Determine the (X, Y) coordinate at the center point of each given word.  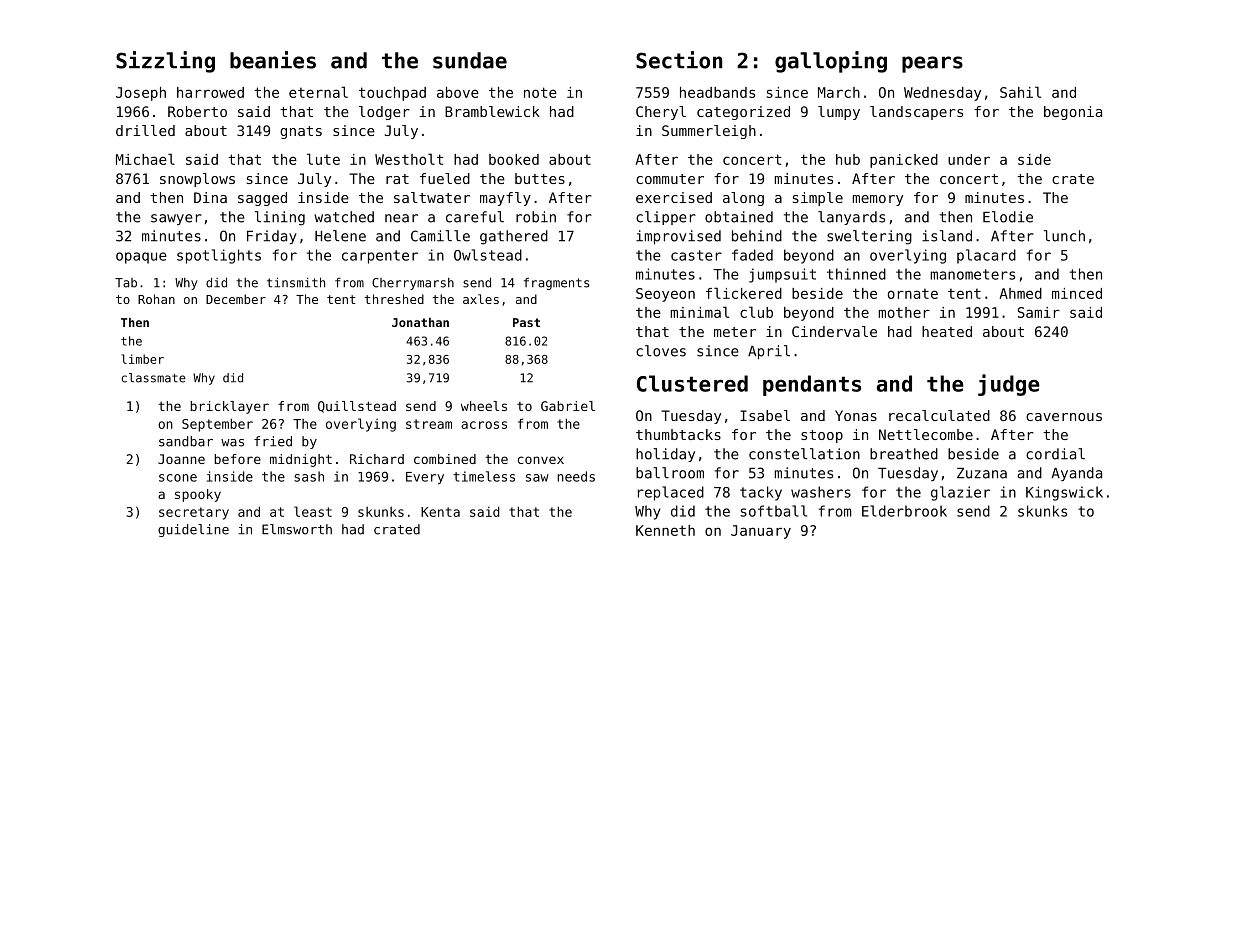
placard (986, 256)
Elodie (1008, 217)
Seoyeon (665, 295)
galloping (831, 62)
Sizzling (165, 62)
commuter (670, 179)
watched (344, 217)
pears (932, 64)
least (313, 511)
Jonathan (420, 322)
